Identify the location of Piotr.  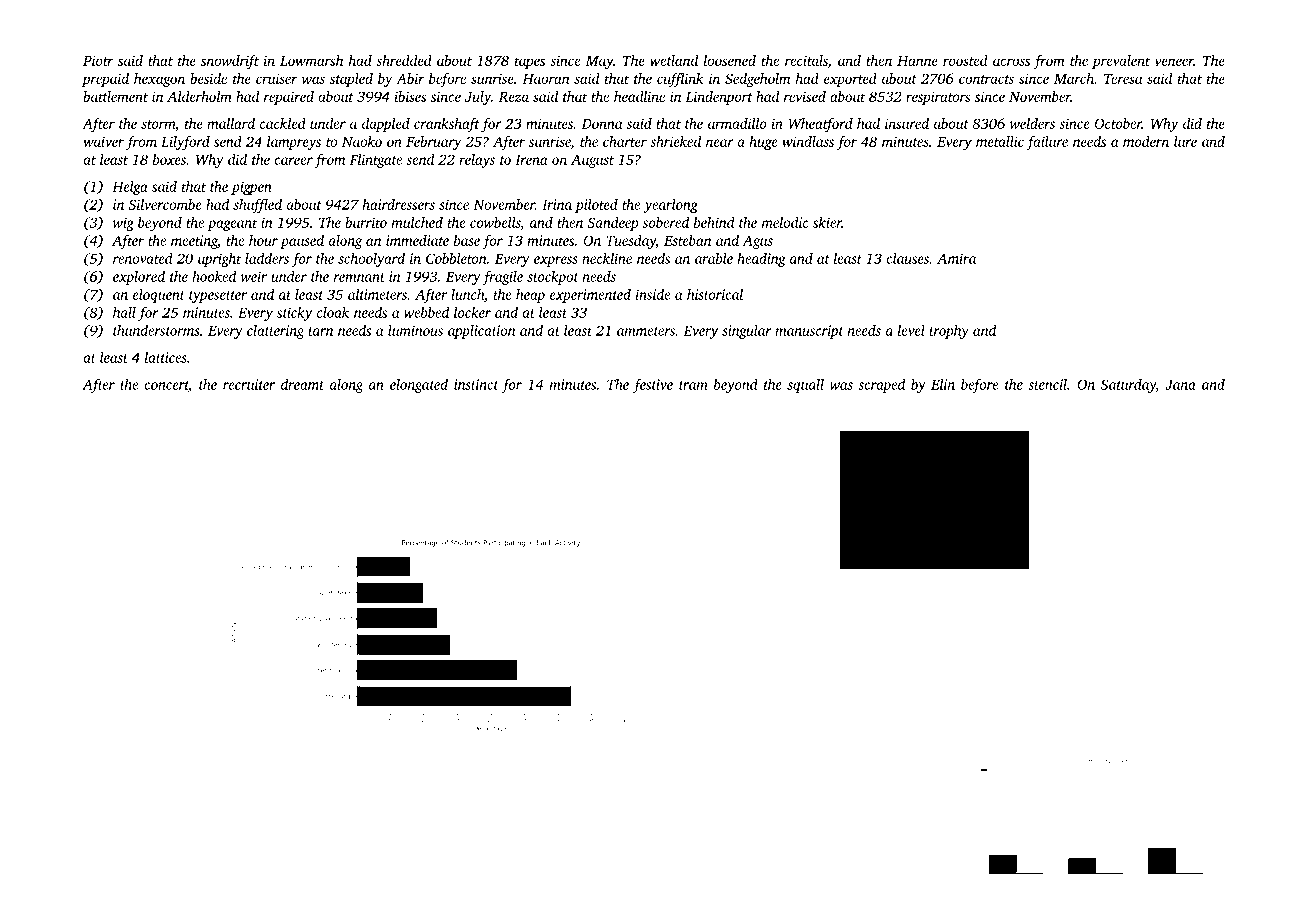
(98, 60).
